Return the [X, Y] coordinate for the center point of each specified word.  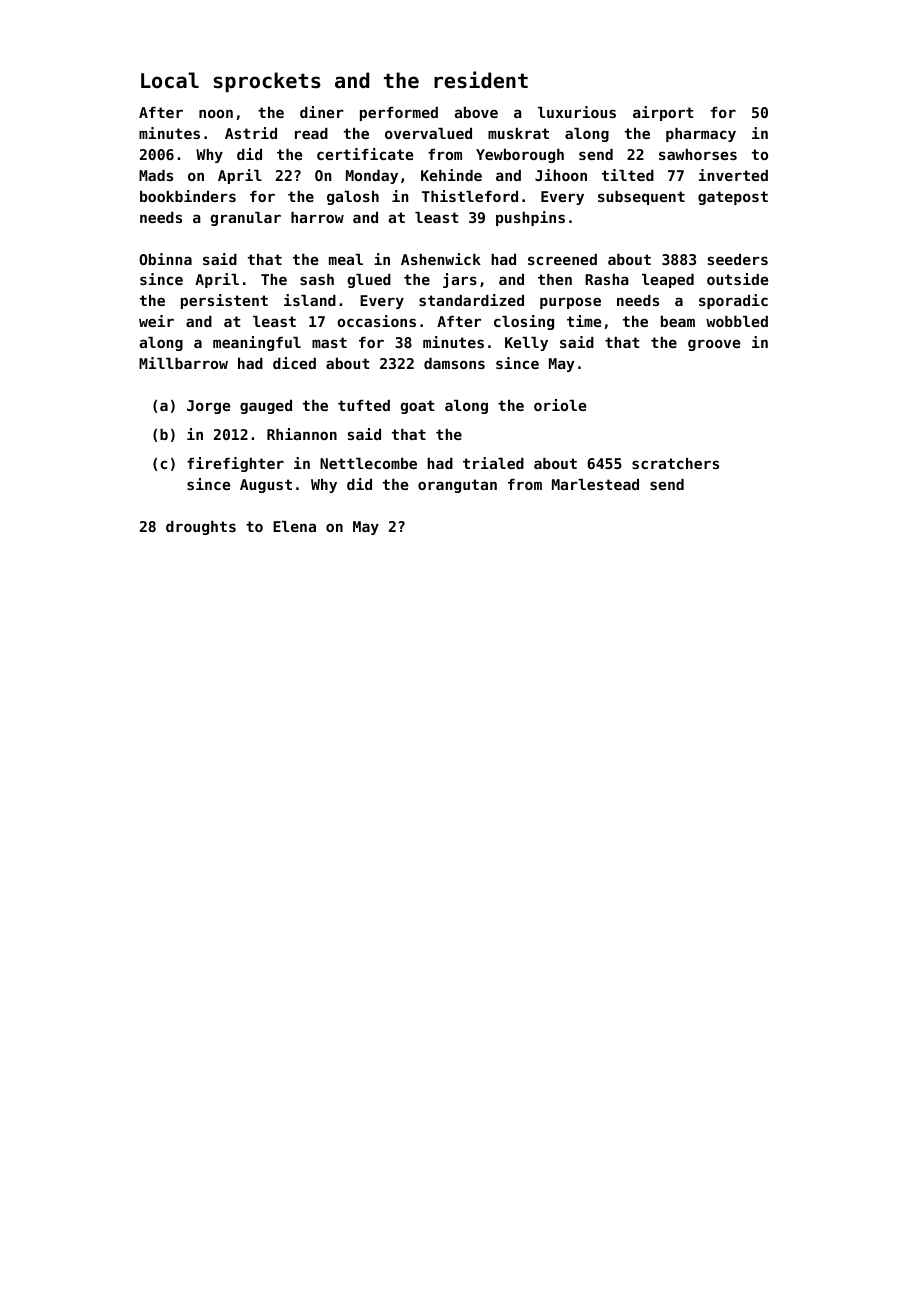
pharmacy [701, 135]
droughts [201, 528]
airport [663, 113]
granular [245, 219]
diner [322, 112]
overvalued [428, 133]
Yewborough [520, 156]
